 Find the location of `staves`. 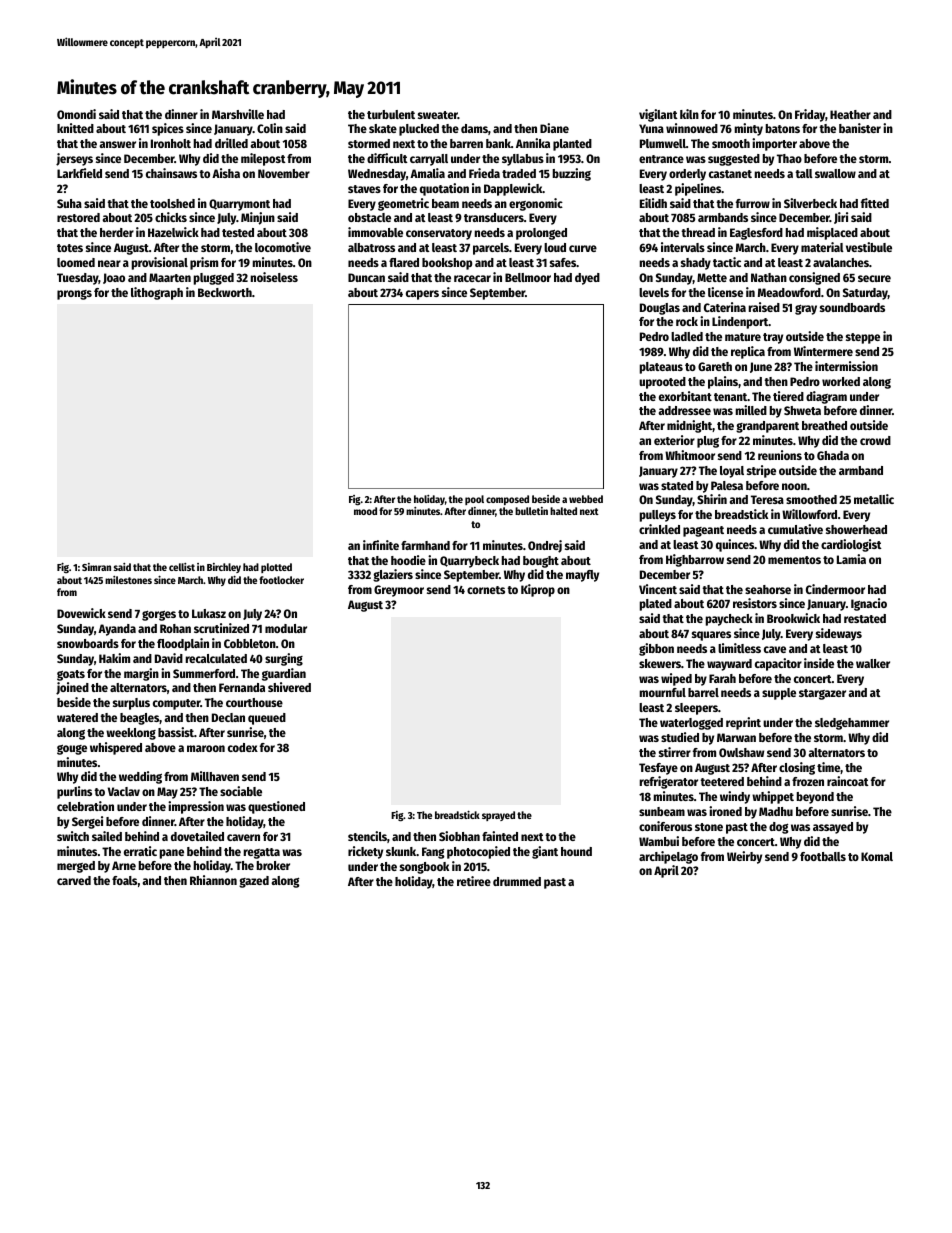

staves is located at coordinates (364, 189).
